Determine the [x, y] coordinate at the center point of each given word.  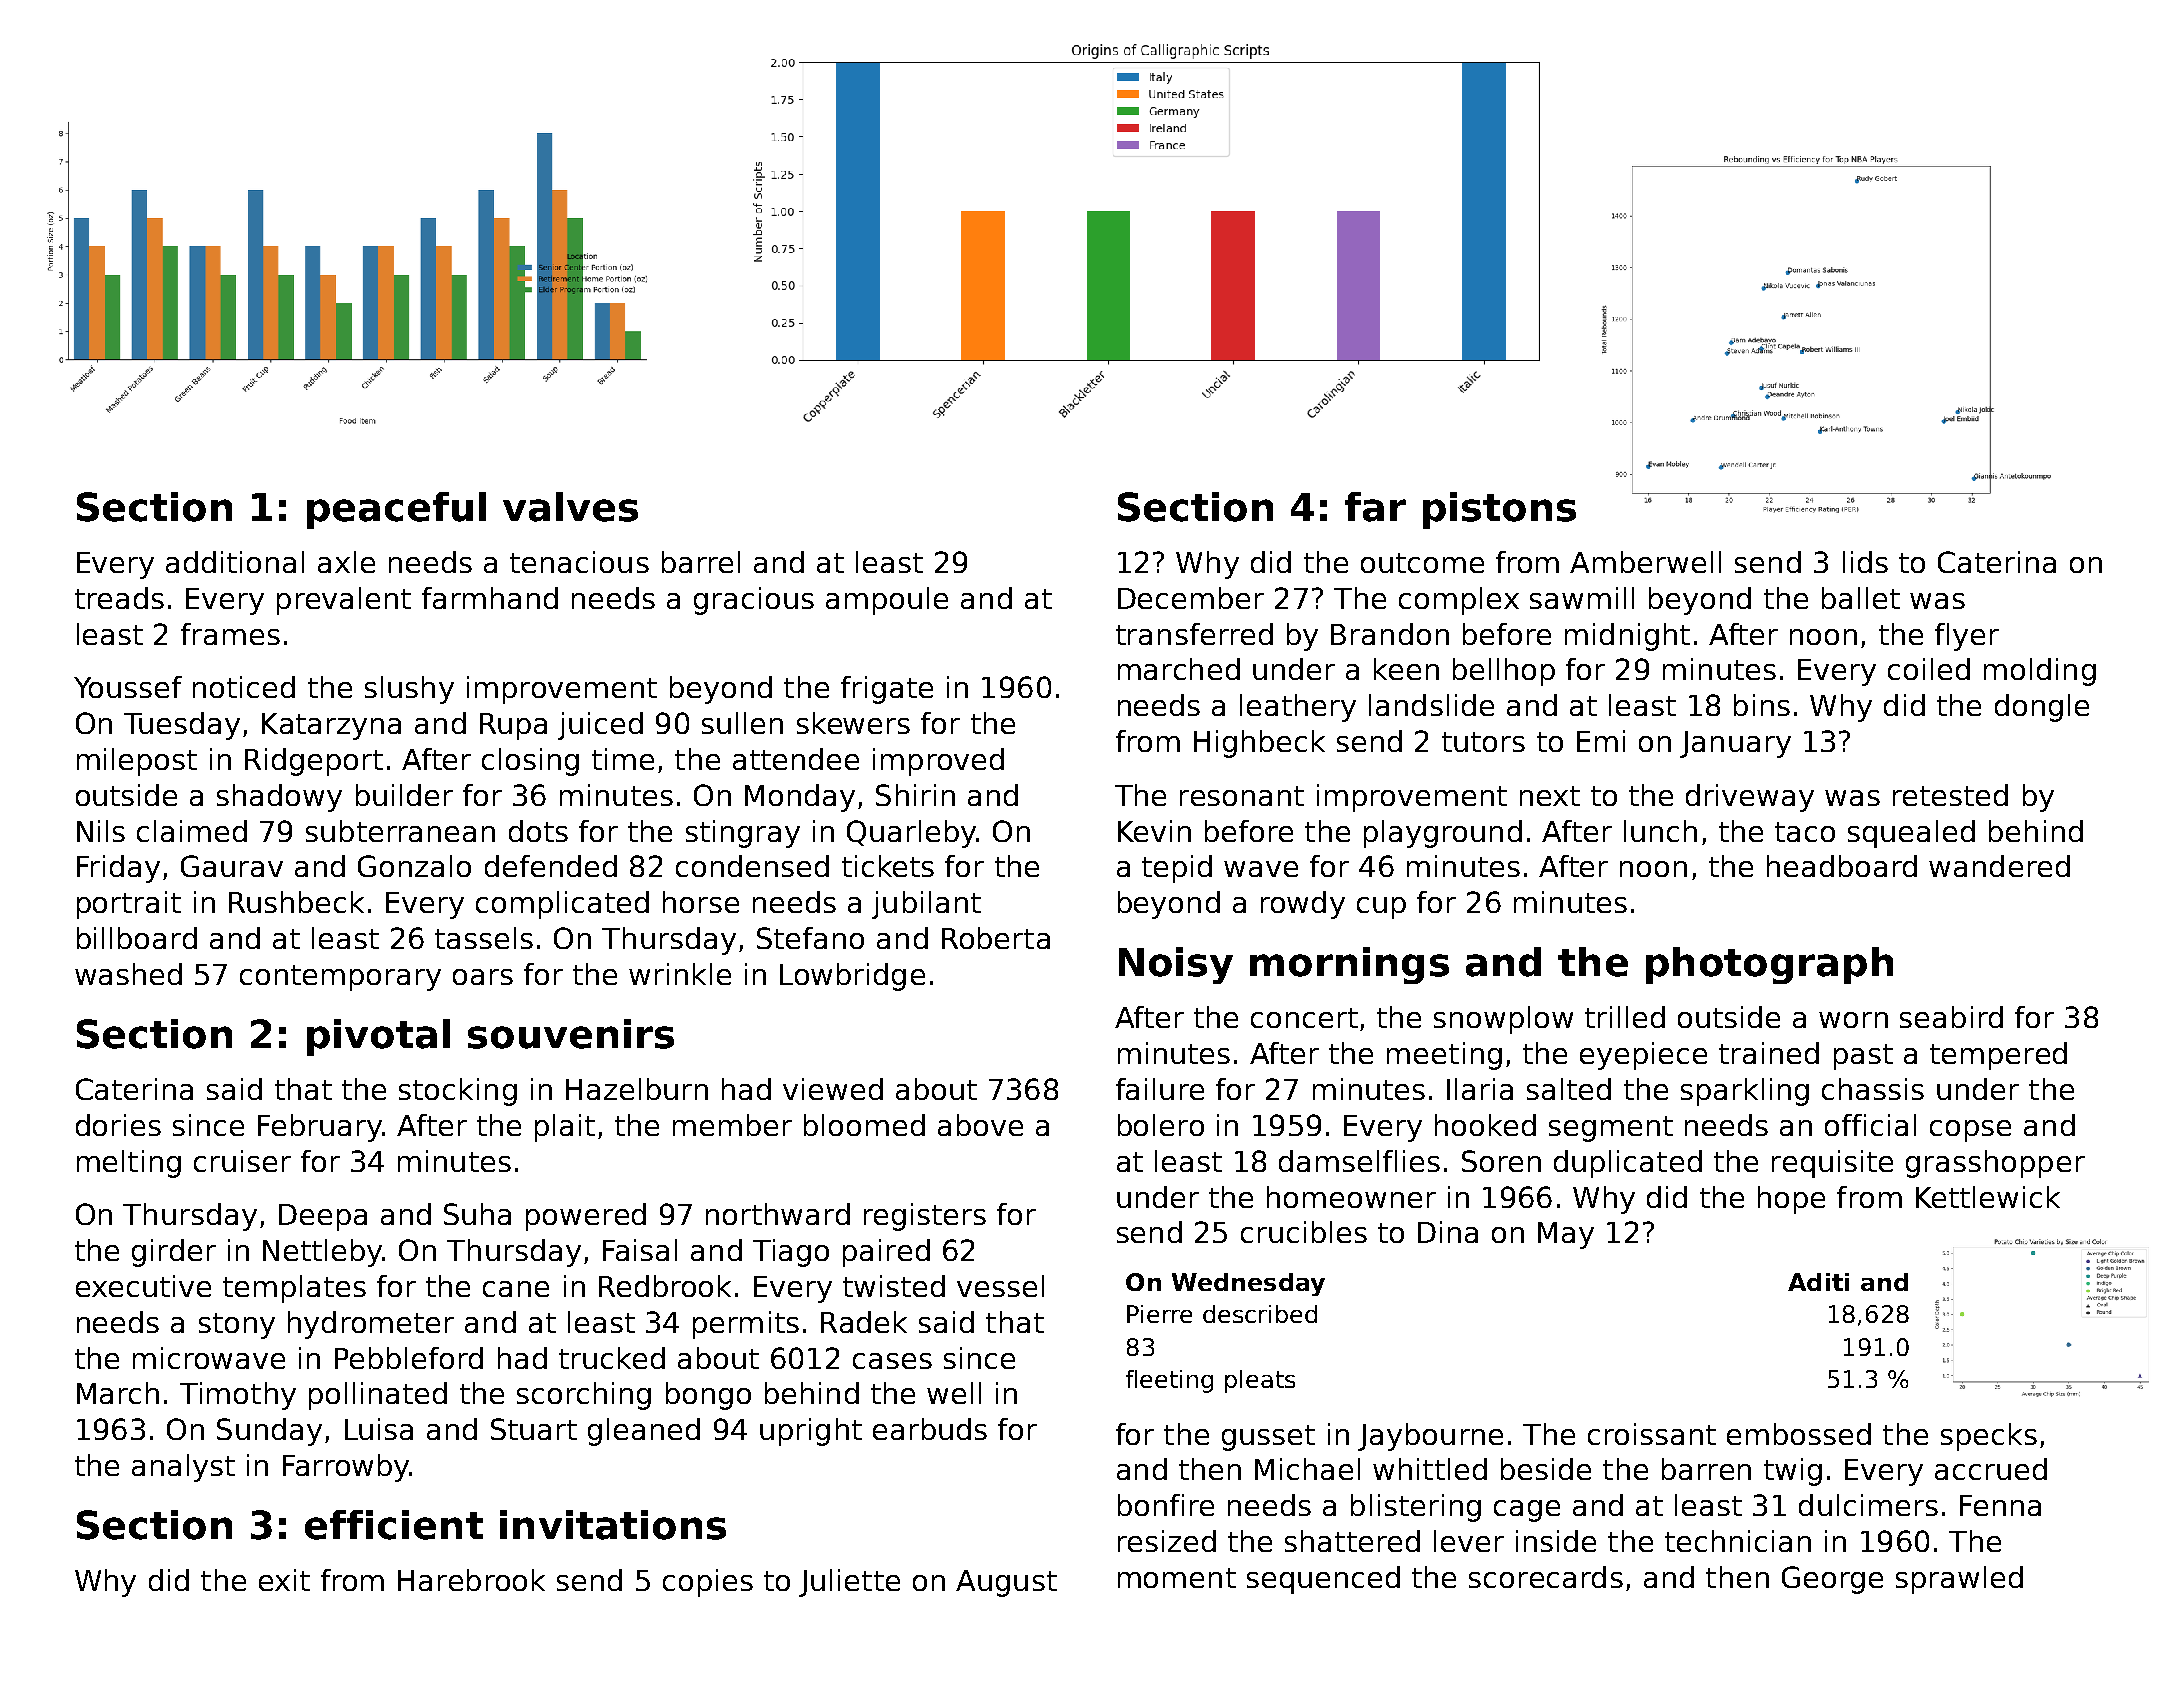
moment [1177, 1578]
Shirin [915, 795]
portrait [129, 905]
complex [1459, 601]
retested [1950, 795]
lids [1865, 562]
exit [284, 1580]
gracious [754, 601]
